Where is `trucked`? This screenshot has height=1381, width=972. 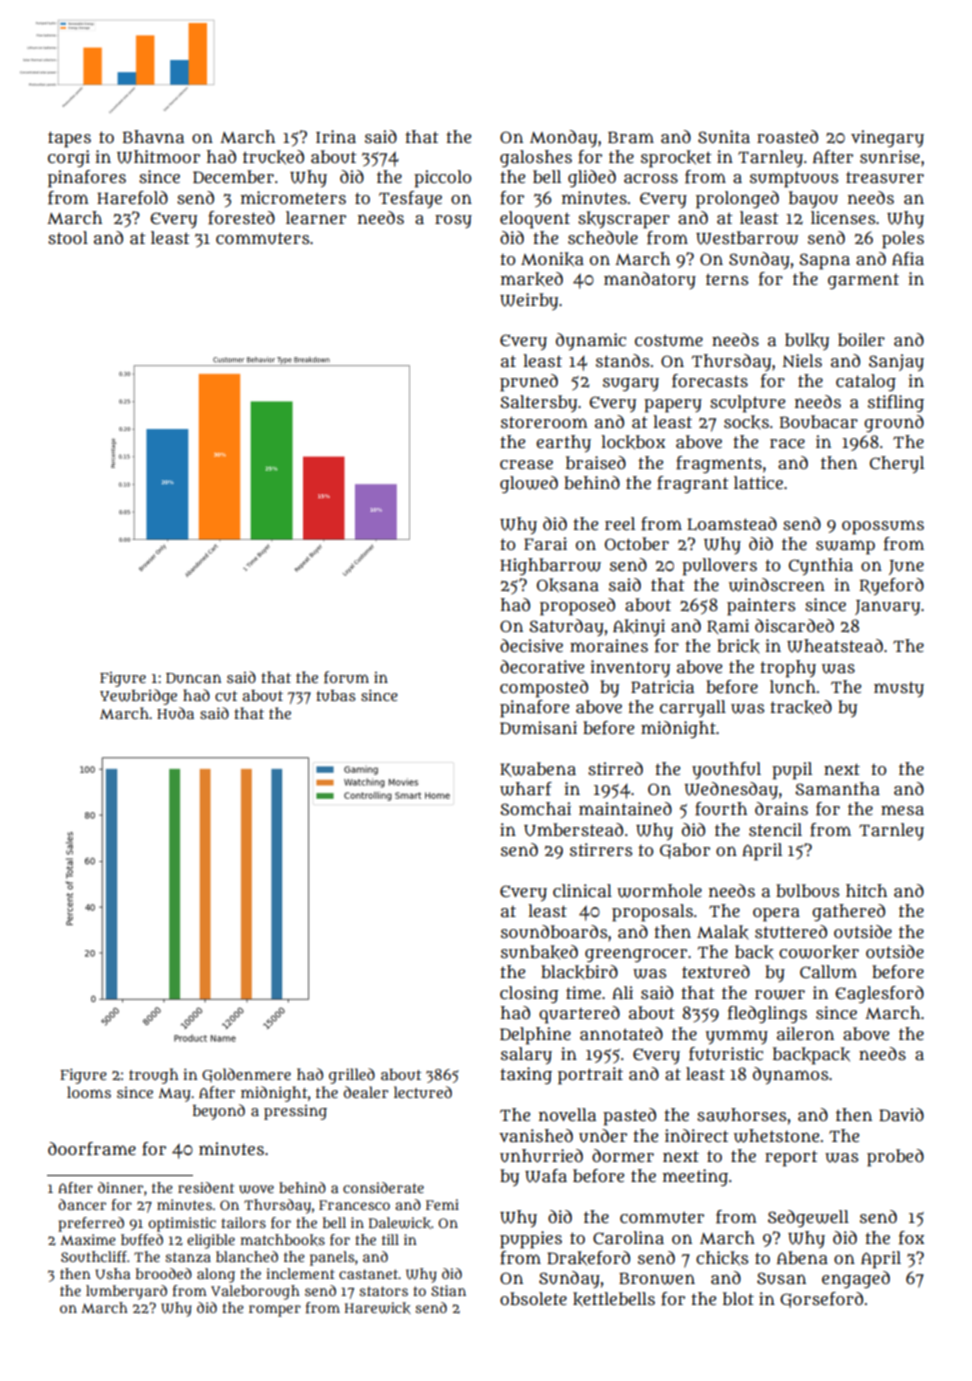 trucked is located at coordinates (273, 157).
